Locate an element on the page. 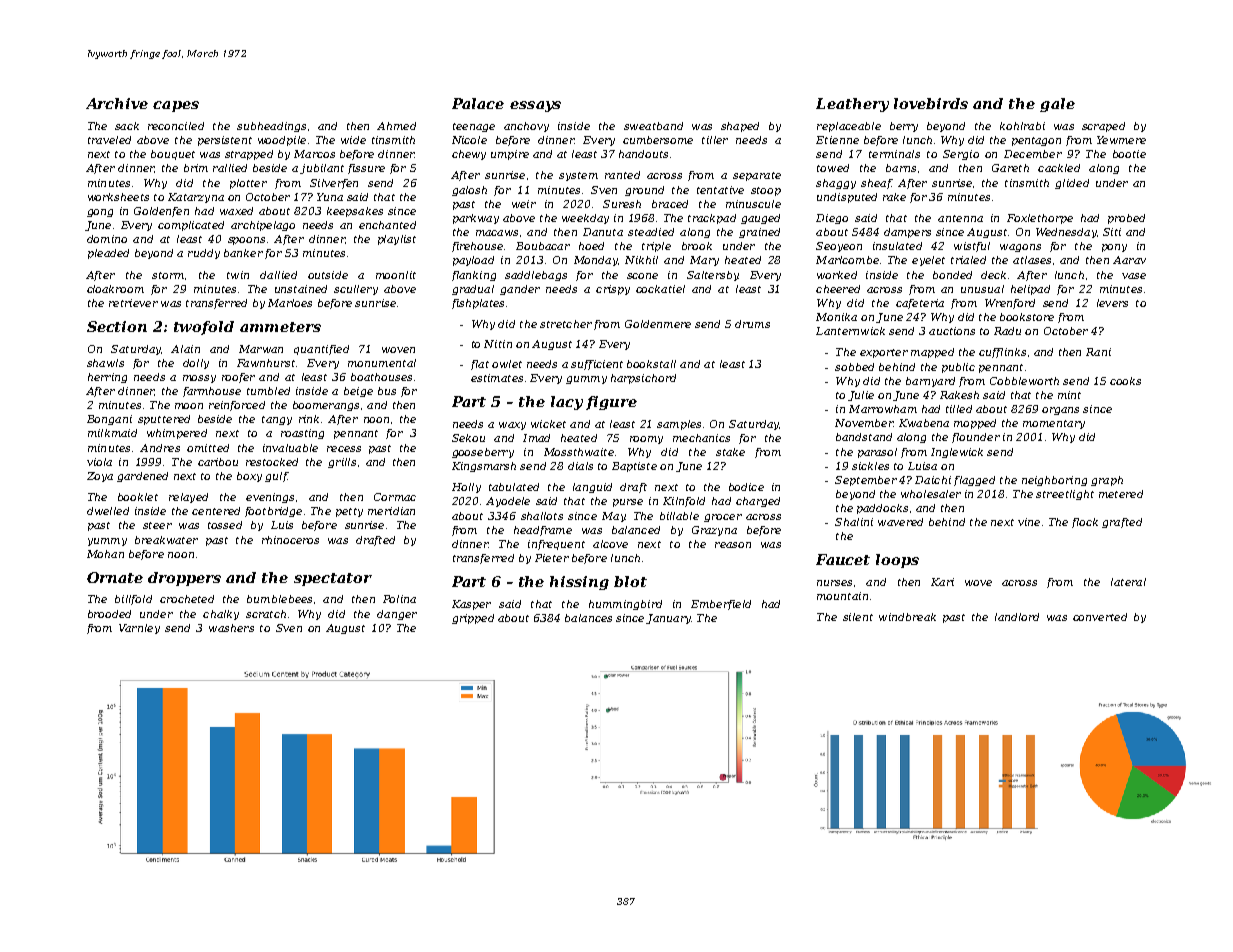 Image resolution: width=1233 pixels, height=952 pixels. gale is located at coordinates (1057, 105).
